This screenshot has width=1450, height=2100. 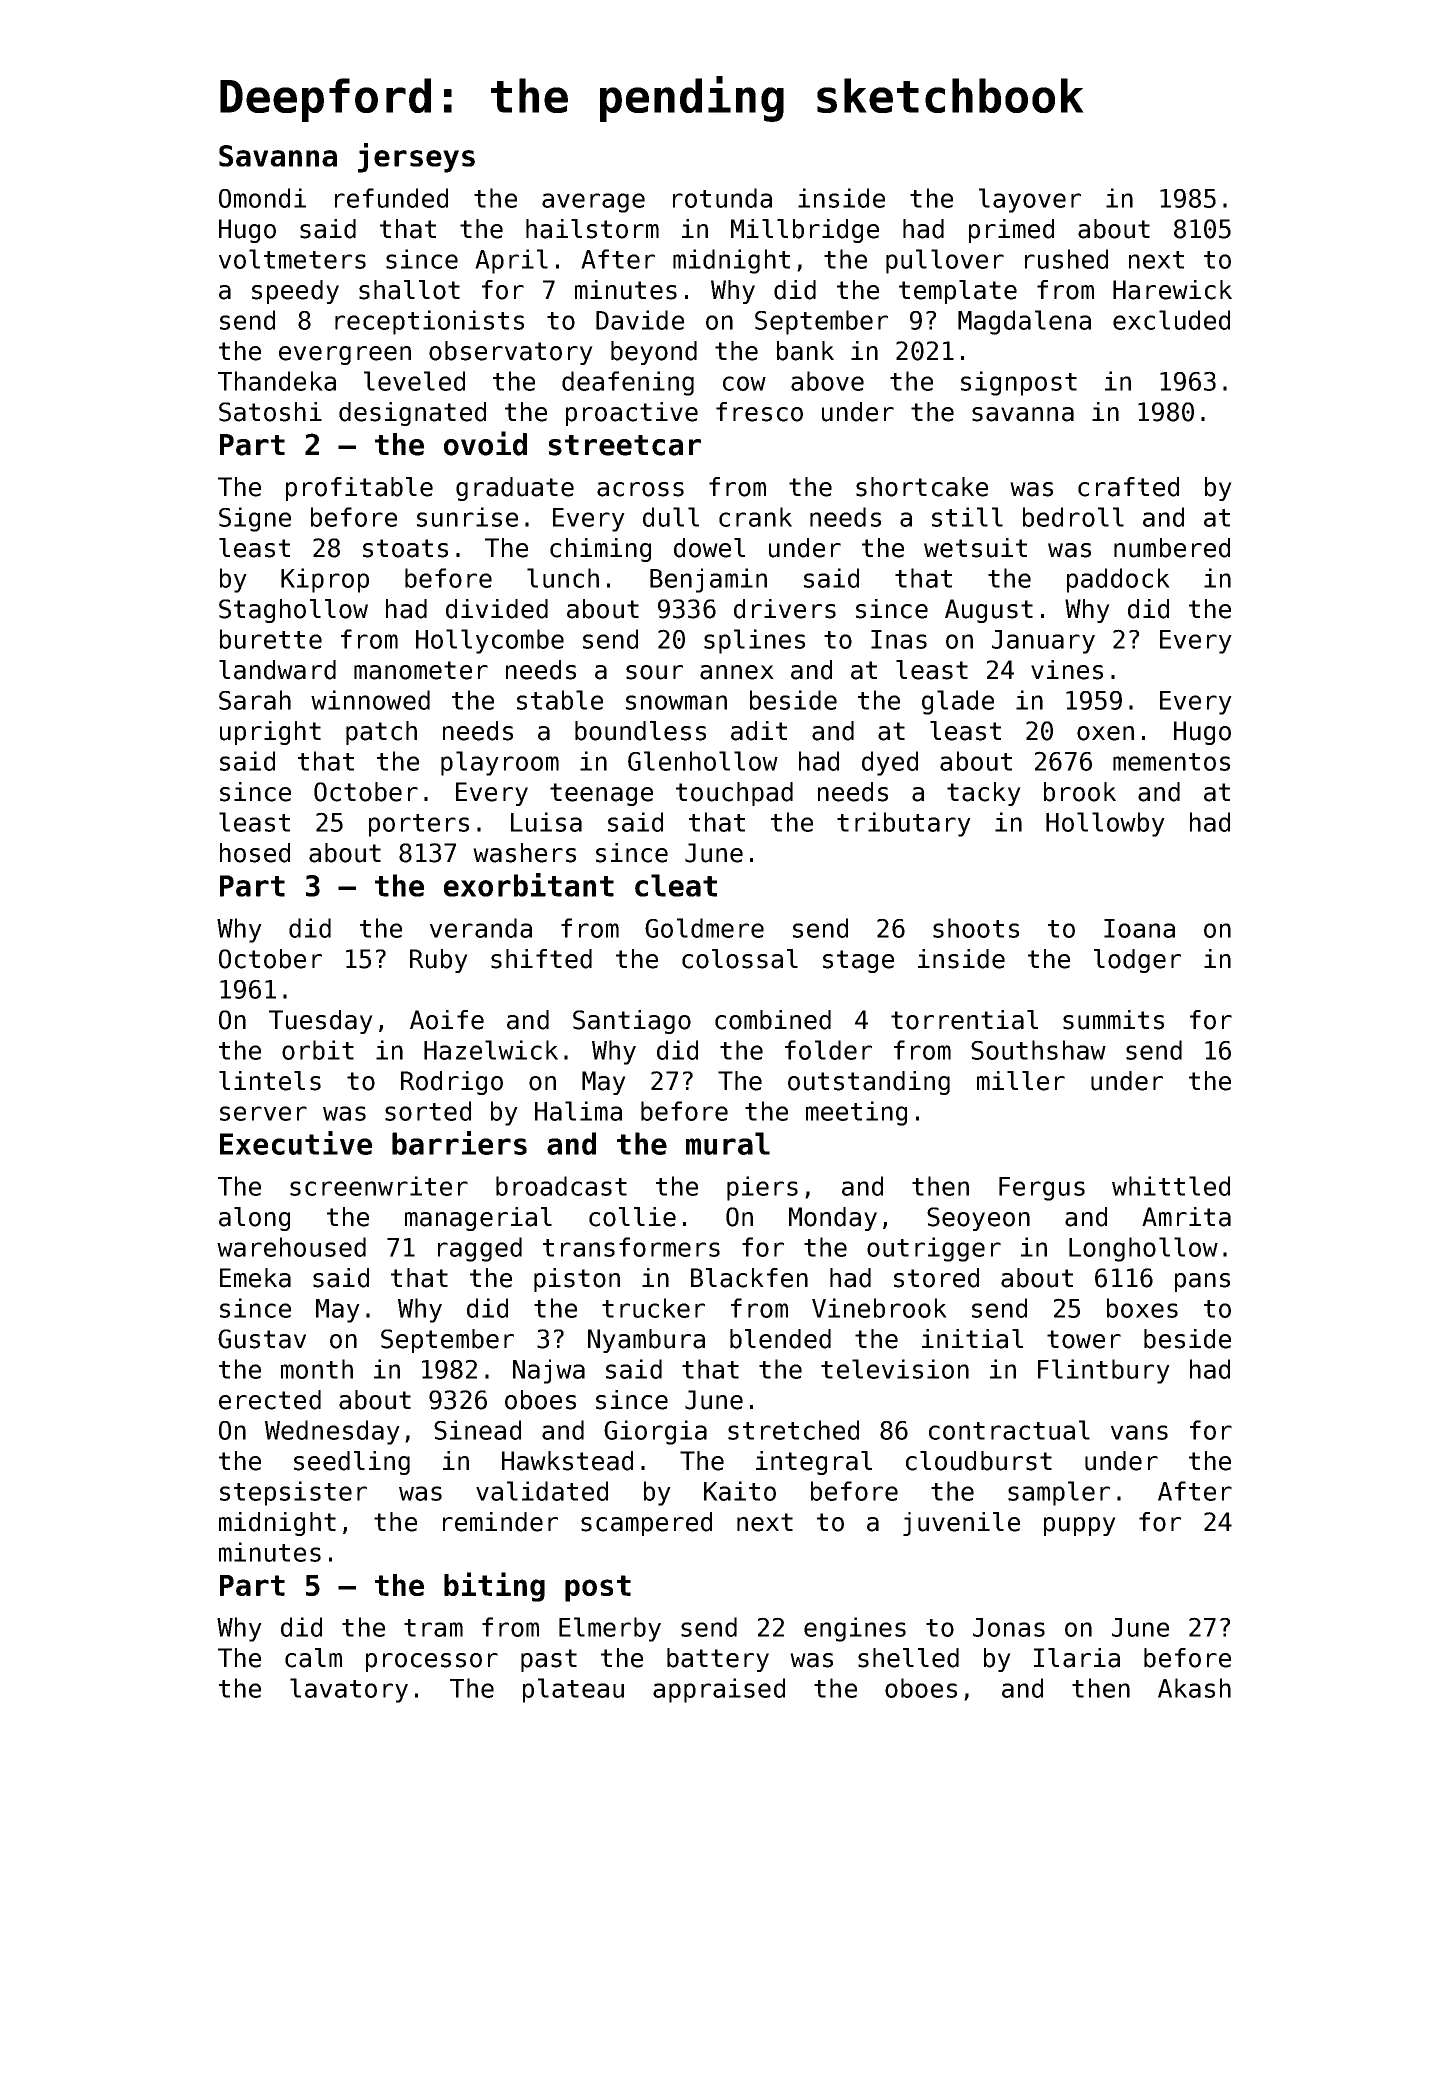 What do you see at coordinates (625, 445) in the screenshot?
I see `streetcar` at bounding box center [625, 445].
